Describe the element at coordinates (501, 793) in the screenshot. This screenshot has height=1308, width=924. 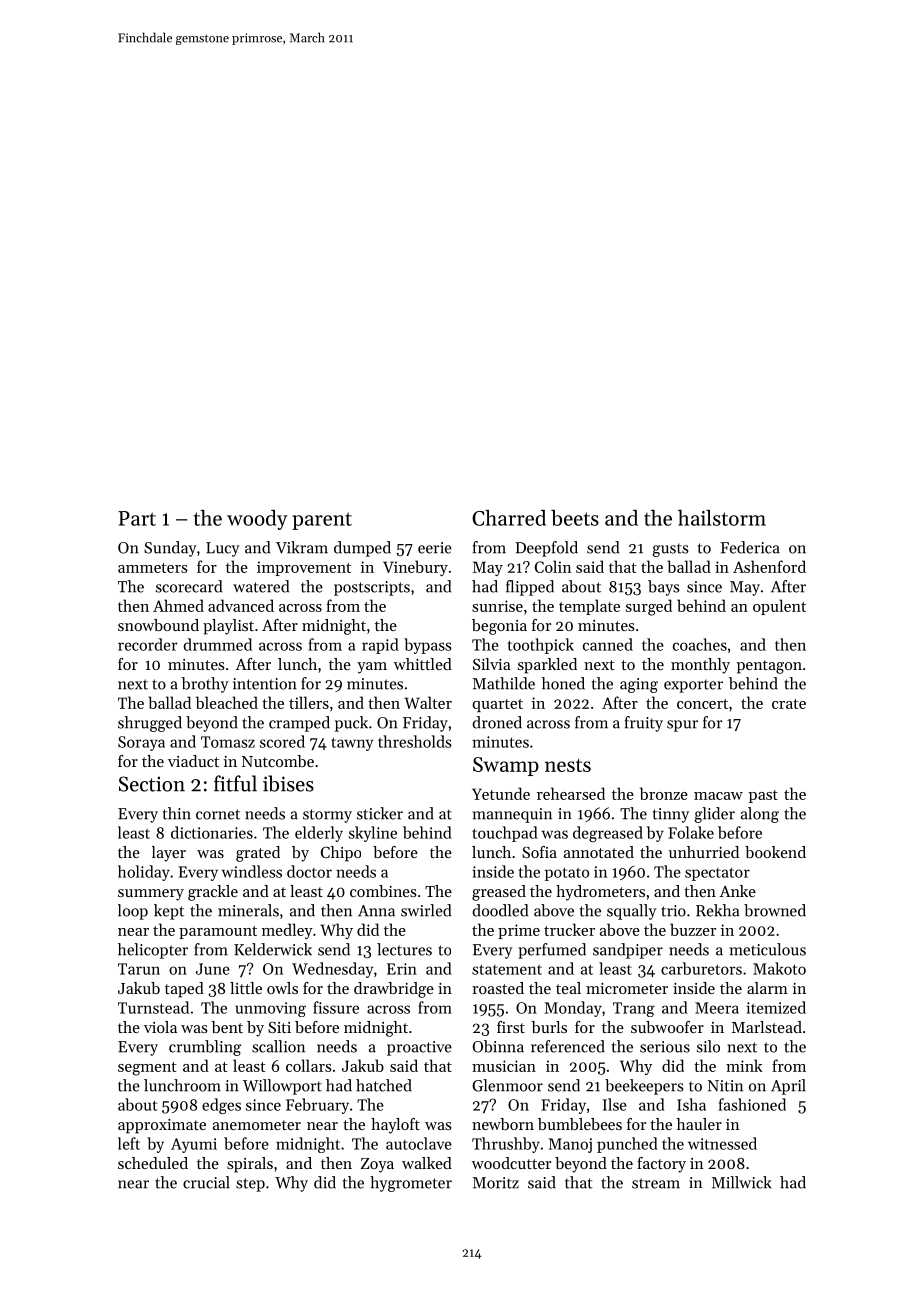
I see `Yetunde` at that location.
